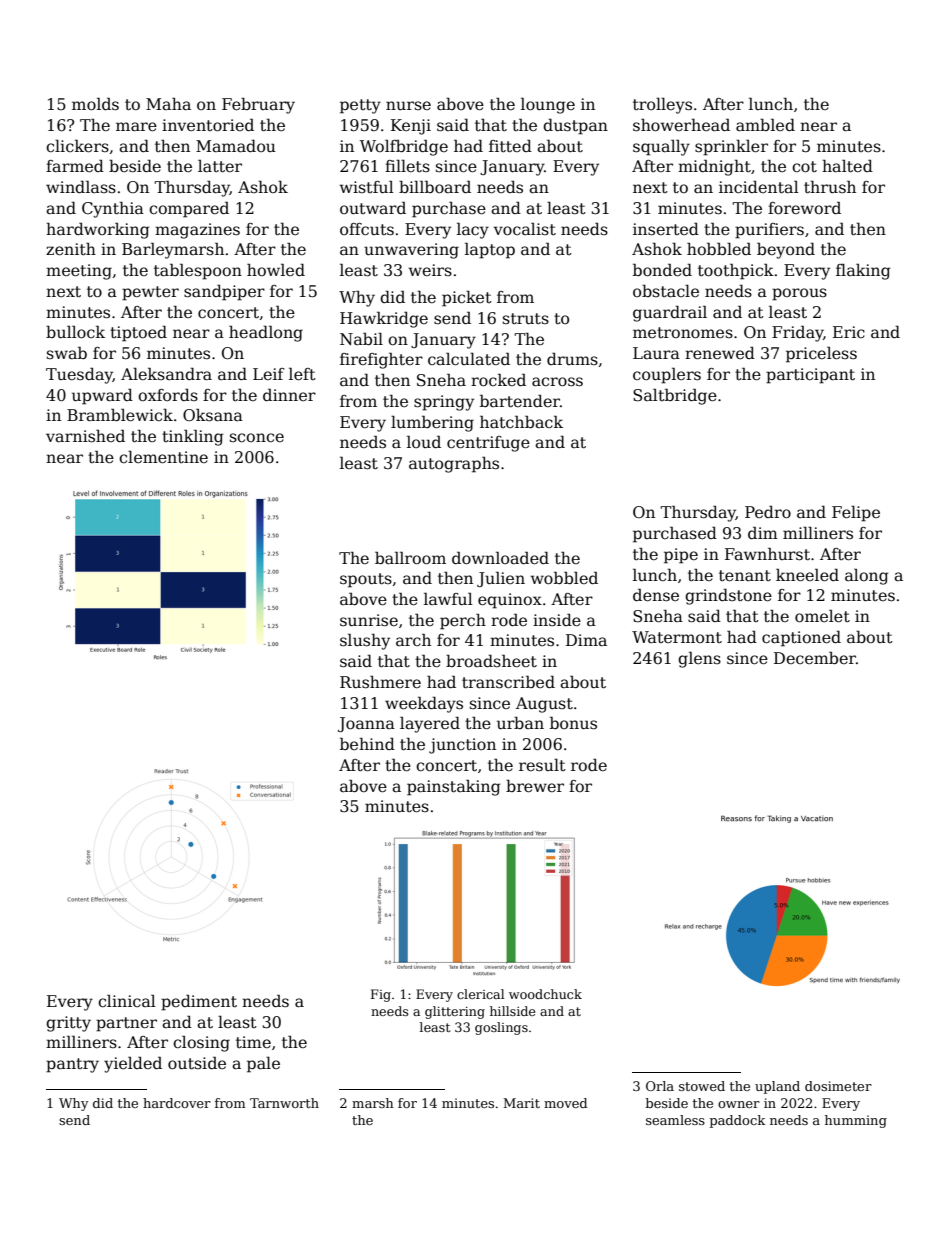 This screenshot has width=952, height=1233. What do you see at coordinates (113, 210) in the screenshot?
I see `Cynthia` at bounding box center [113, 210].
